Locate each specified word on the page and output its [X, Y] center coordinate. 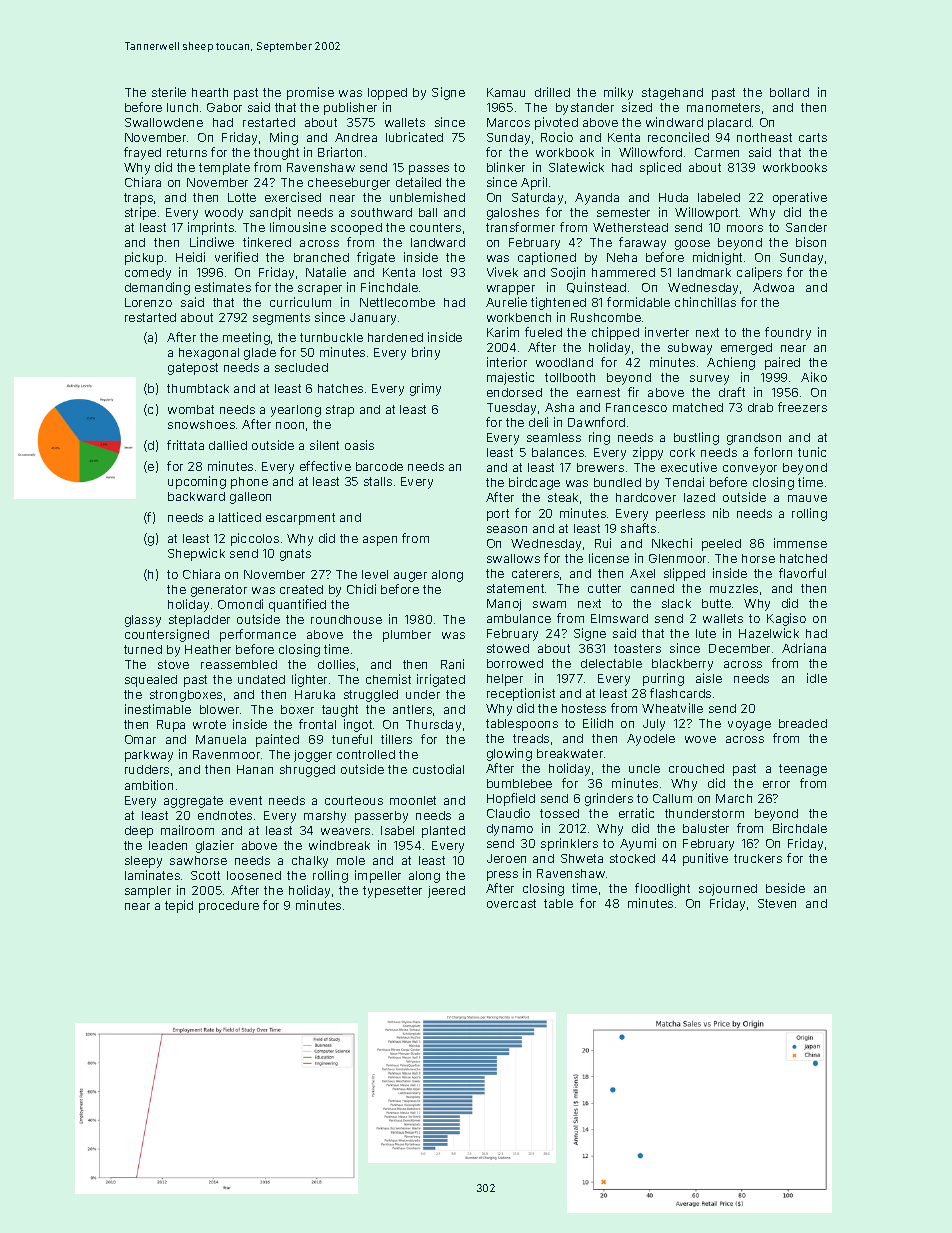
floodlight [662, 889]
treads [531, 738]
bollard [789, 92]
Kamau [506, 92]
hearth [210, 92]
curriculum [300, 302]
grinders [609, 799]
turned [143, 649]
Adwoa [773, 287]
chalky [310, 862]
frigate [376, 258]
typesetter [392, 892]
